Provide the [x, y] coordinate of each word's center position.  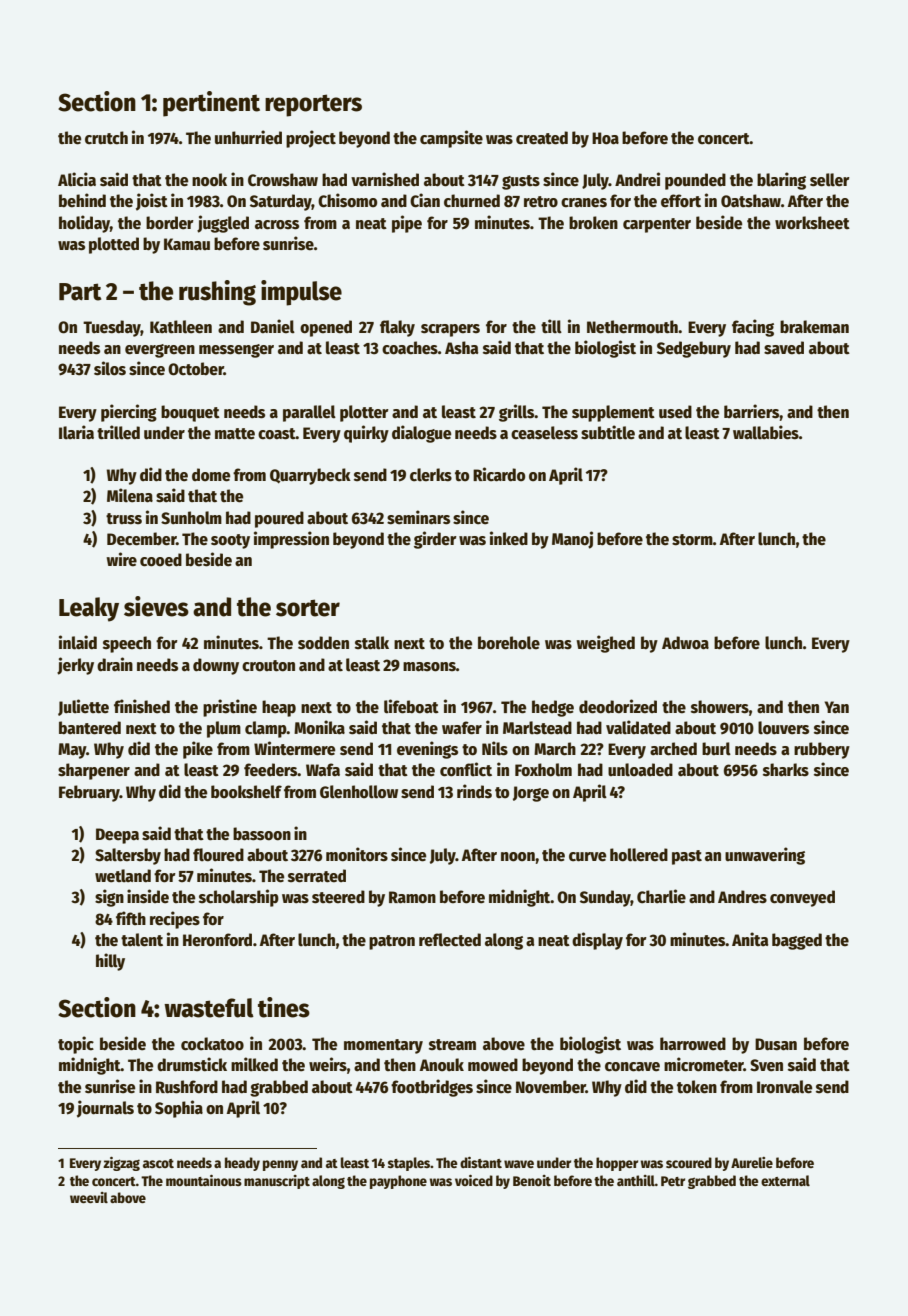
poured [279, 519]
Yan [836, 707]
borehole [509, 643]
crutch [106, 138]
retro [541, 202]
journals [105, 1109]
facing [753, 328]
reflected [450, 940]
